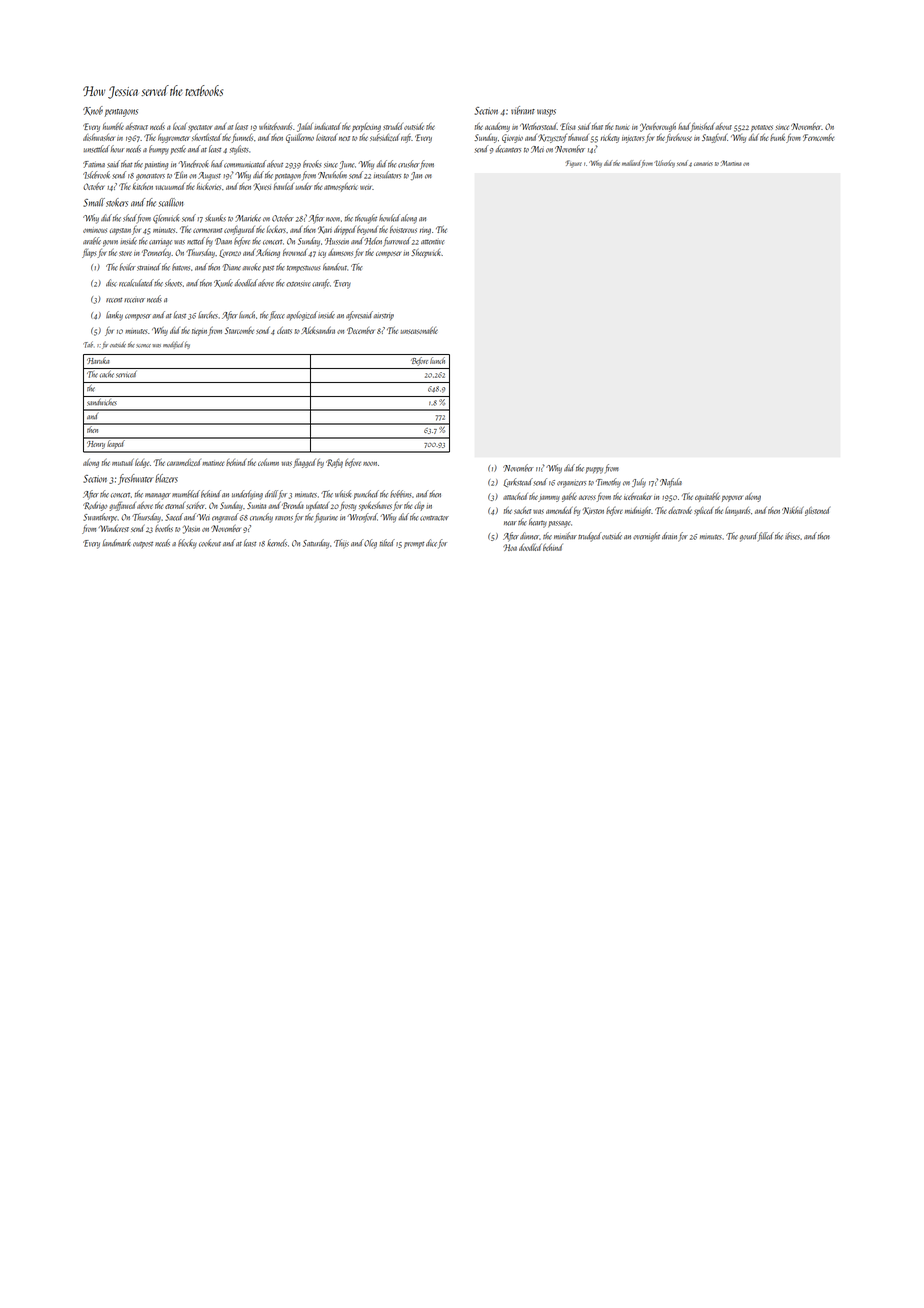 This page has width=924, height=1308. I want to click on Martina, so click(731, 163).
